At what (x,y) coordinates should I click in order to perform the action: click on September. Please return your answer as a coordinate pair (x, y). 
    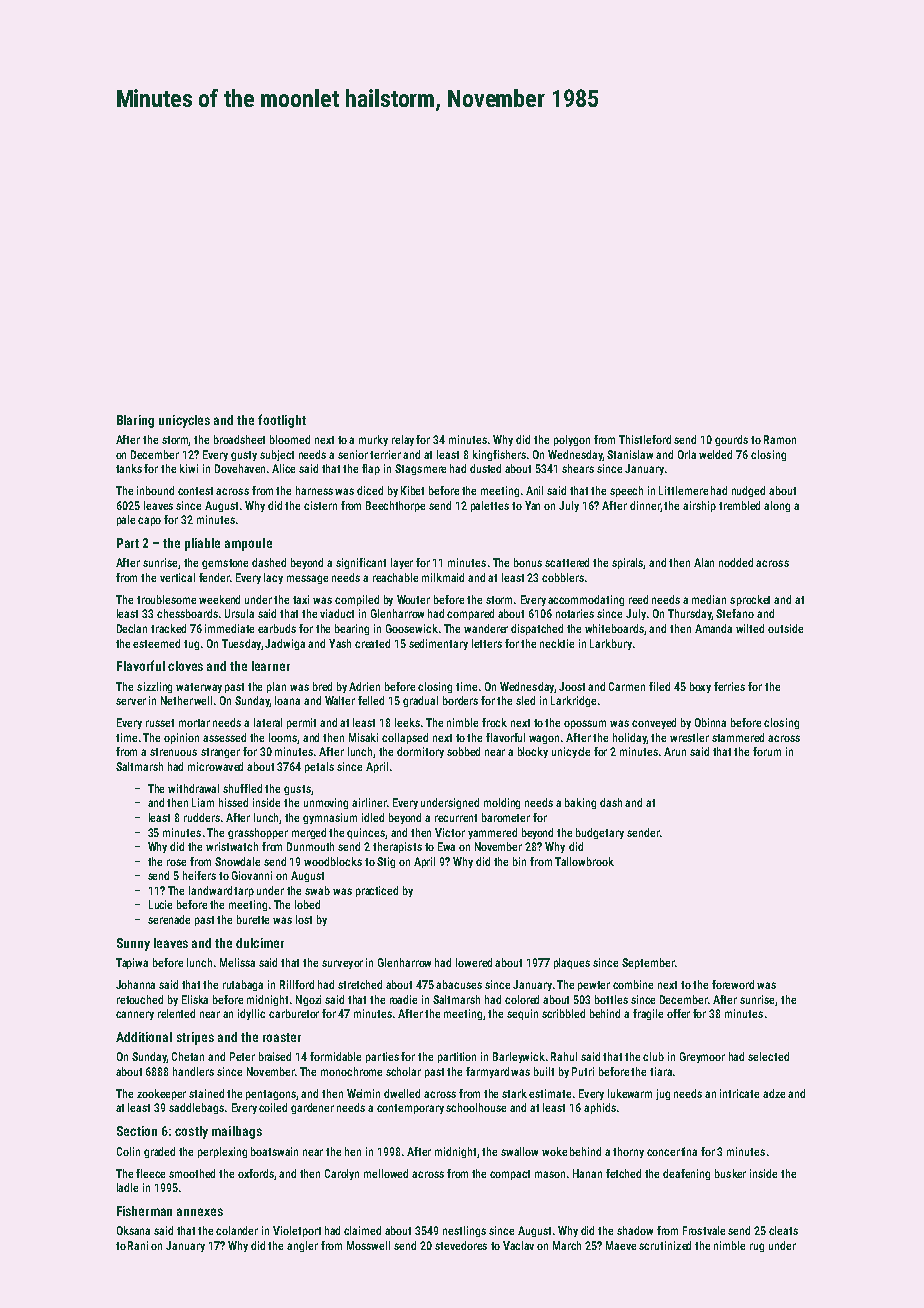
    Looking at the image, I should click on (648, 963).
